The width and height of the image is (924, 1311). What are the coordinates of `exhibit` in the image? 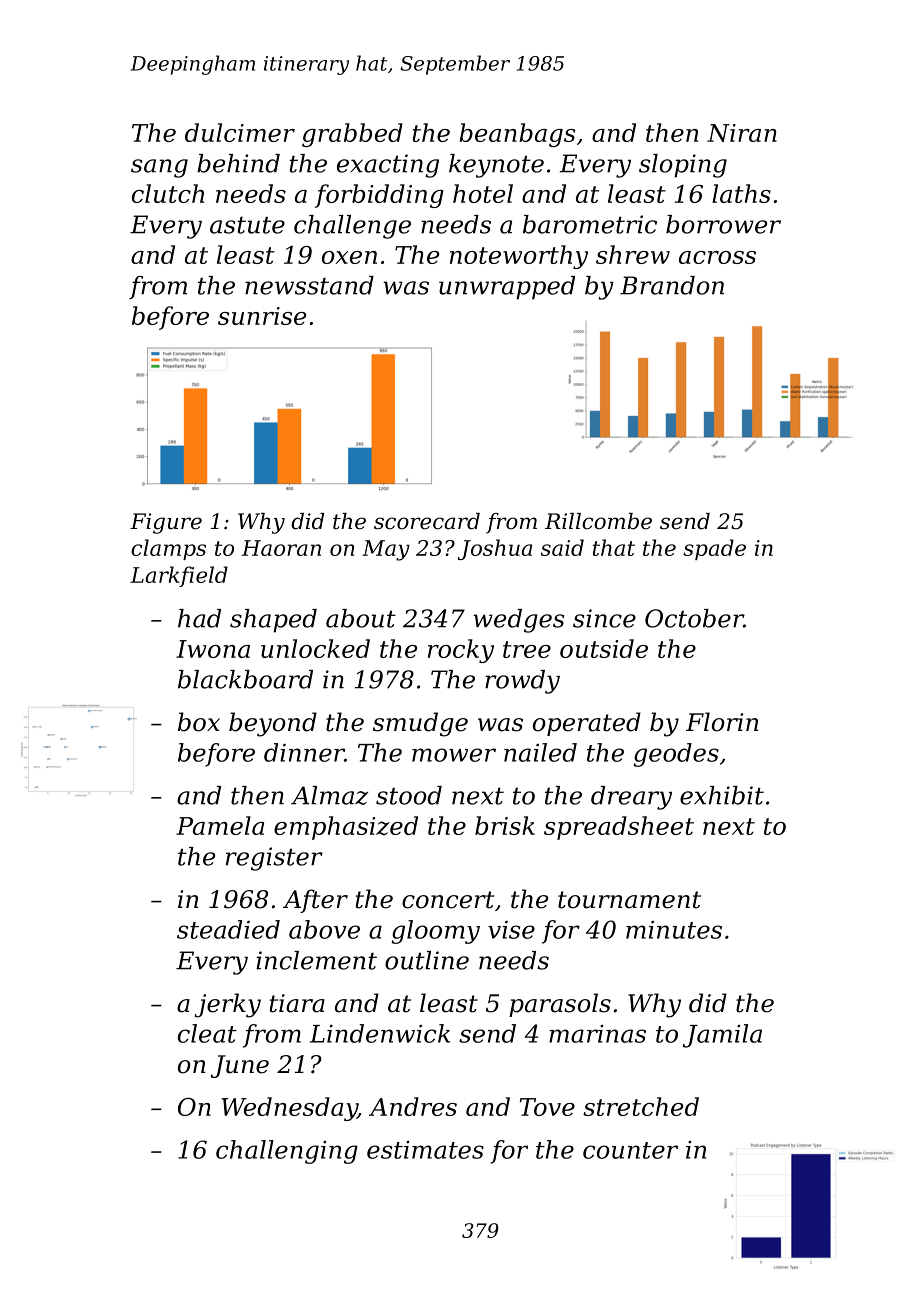 It's located at (722, 795).
